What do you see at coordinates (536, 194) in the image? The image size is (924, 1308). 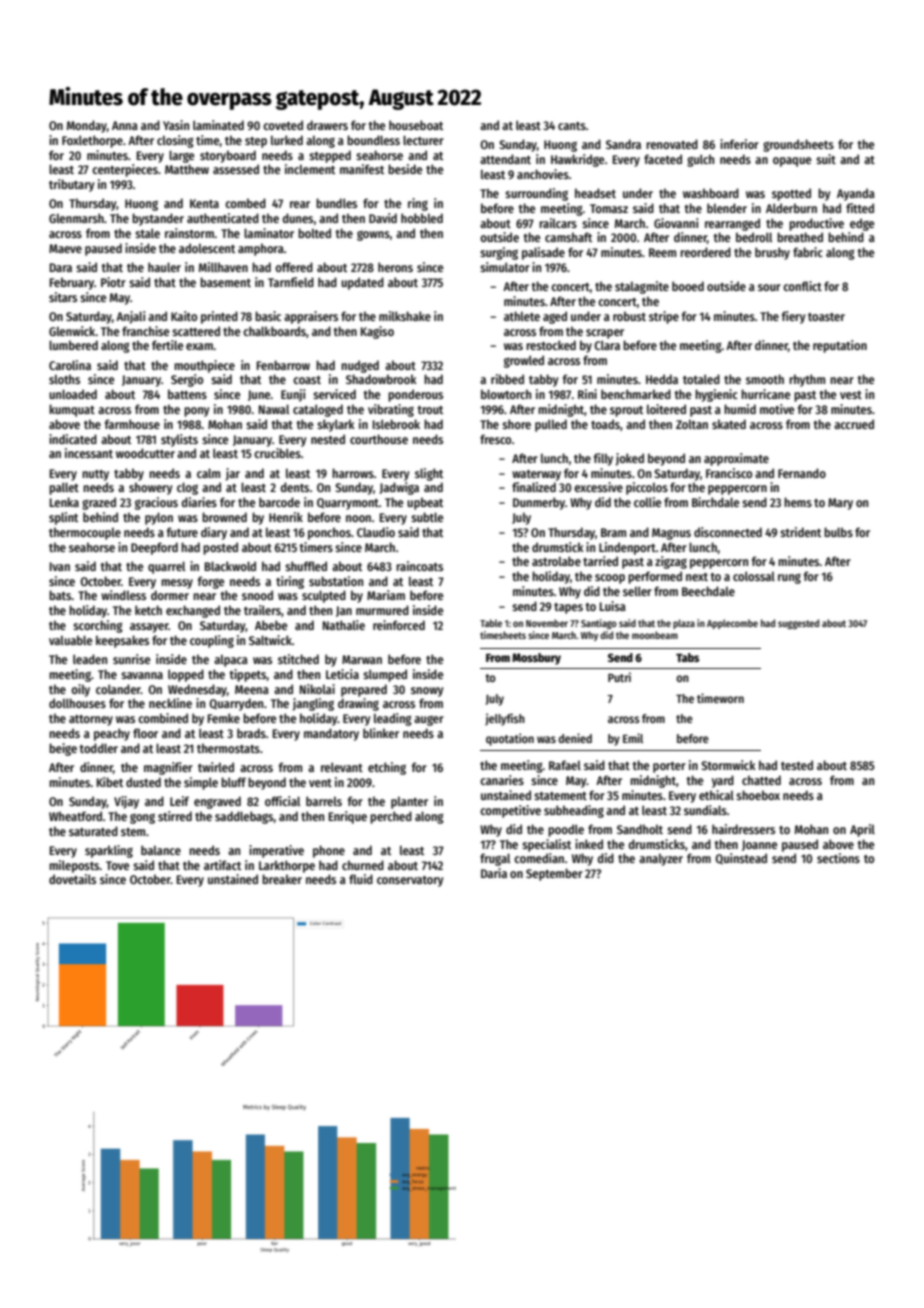 I see `surrounding` at bounding box center [536, 194].
